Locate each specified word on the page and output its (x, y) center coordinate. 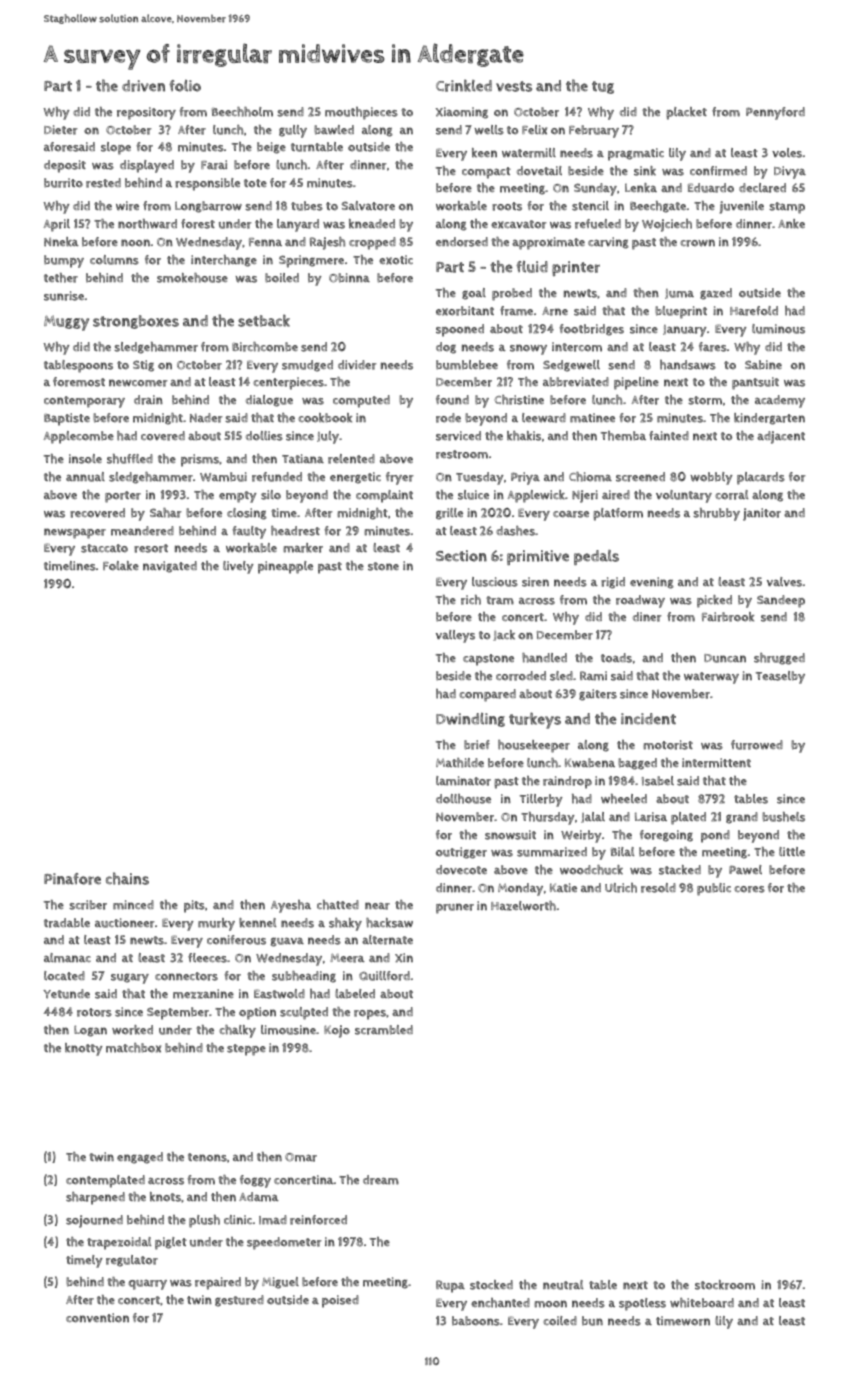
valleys (455, 636)
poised (340, 1301)
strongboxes (136, 322)
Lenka (641, 188)
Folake (121, 566)
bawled (334, 130)
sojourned (94, 1221)
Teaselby (780, 677)
